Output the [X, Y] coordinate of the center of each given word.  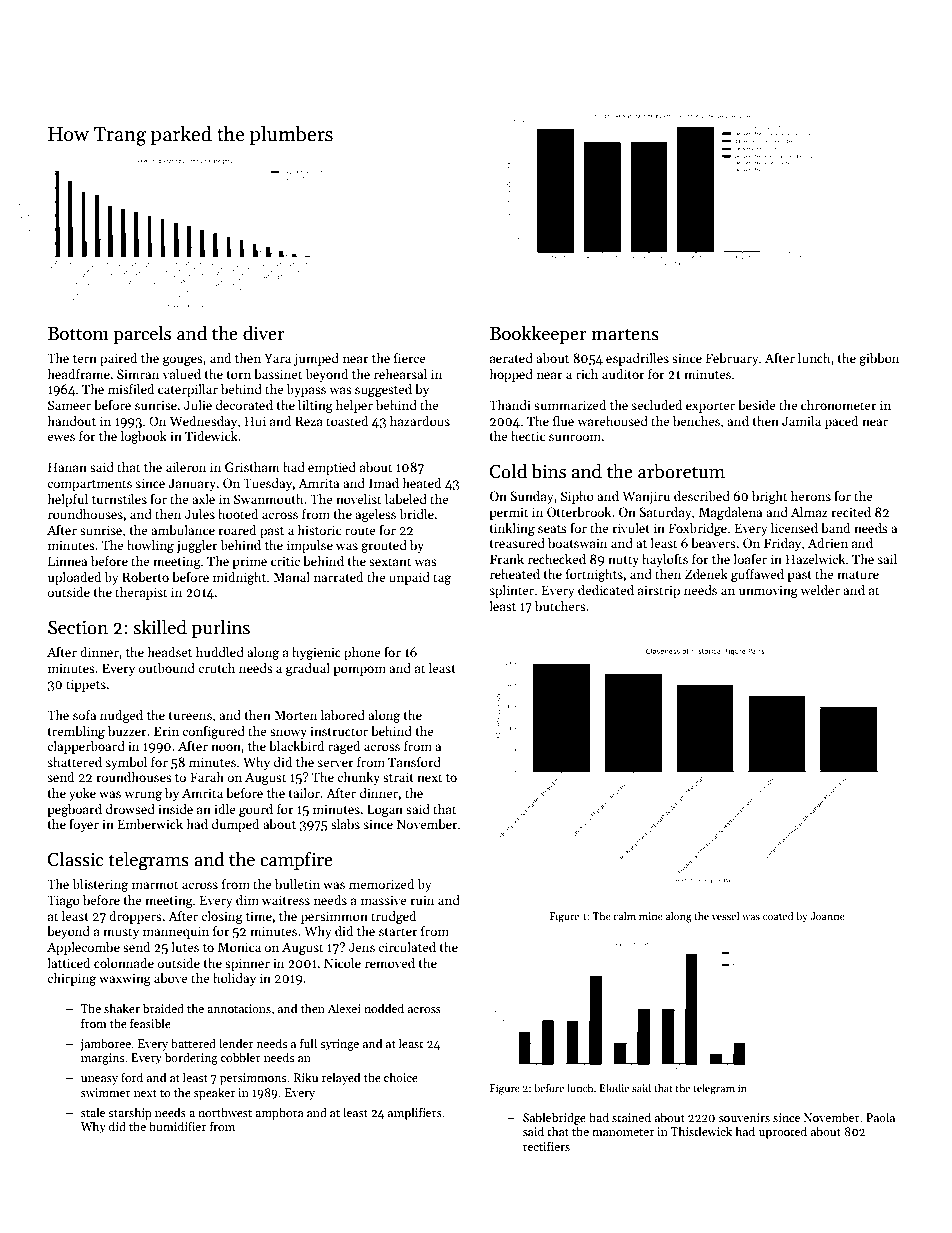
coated [778, 916]
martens [625, 334]
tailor [304, 793]
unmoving [768, 591]
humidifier [177, 1126]
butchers [560, 606]
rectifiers [546, 1146]
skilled [160, 627]
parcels [142, 334]
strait [398, 777]
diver [264, 333]
